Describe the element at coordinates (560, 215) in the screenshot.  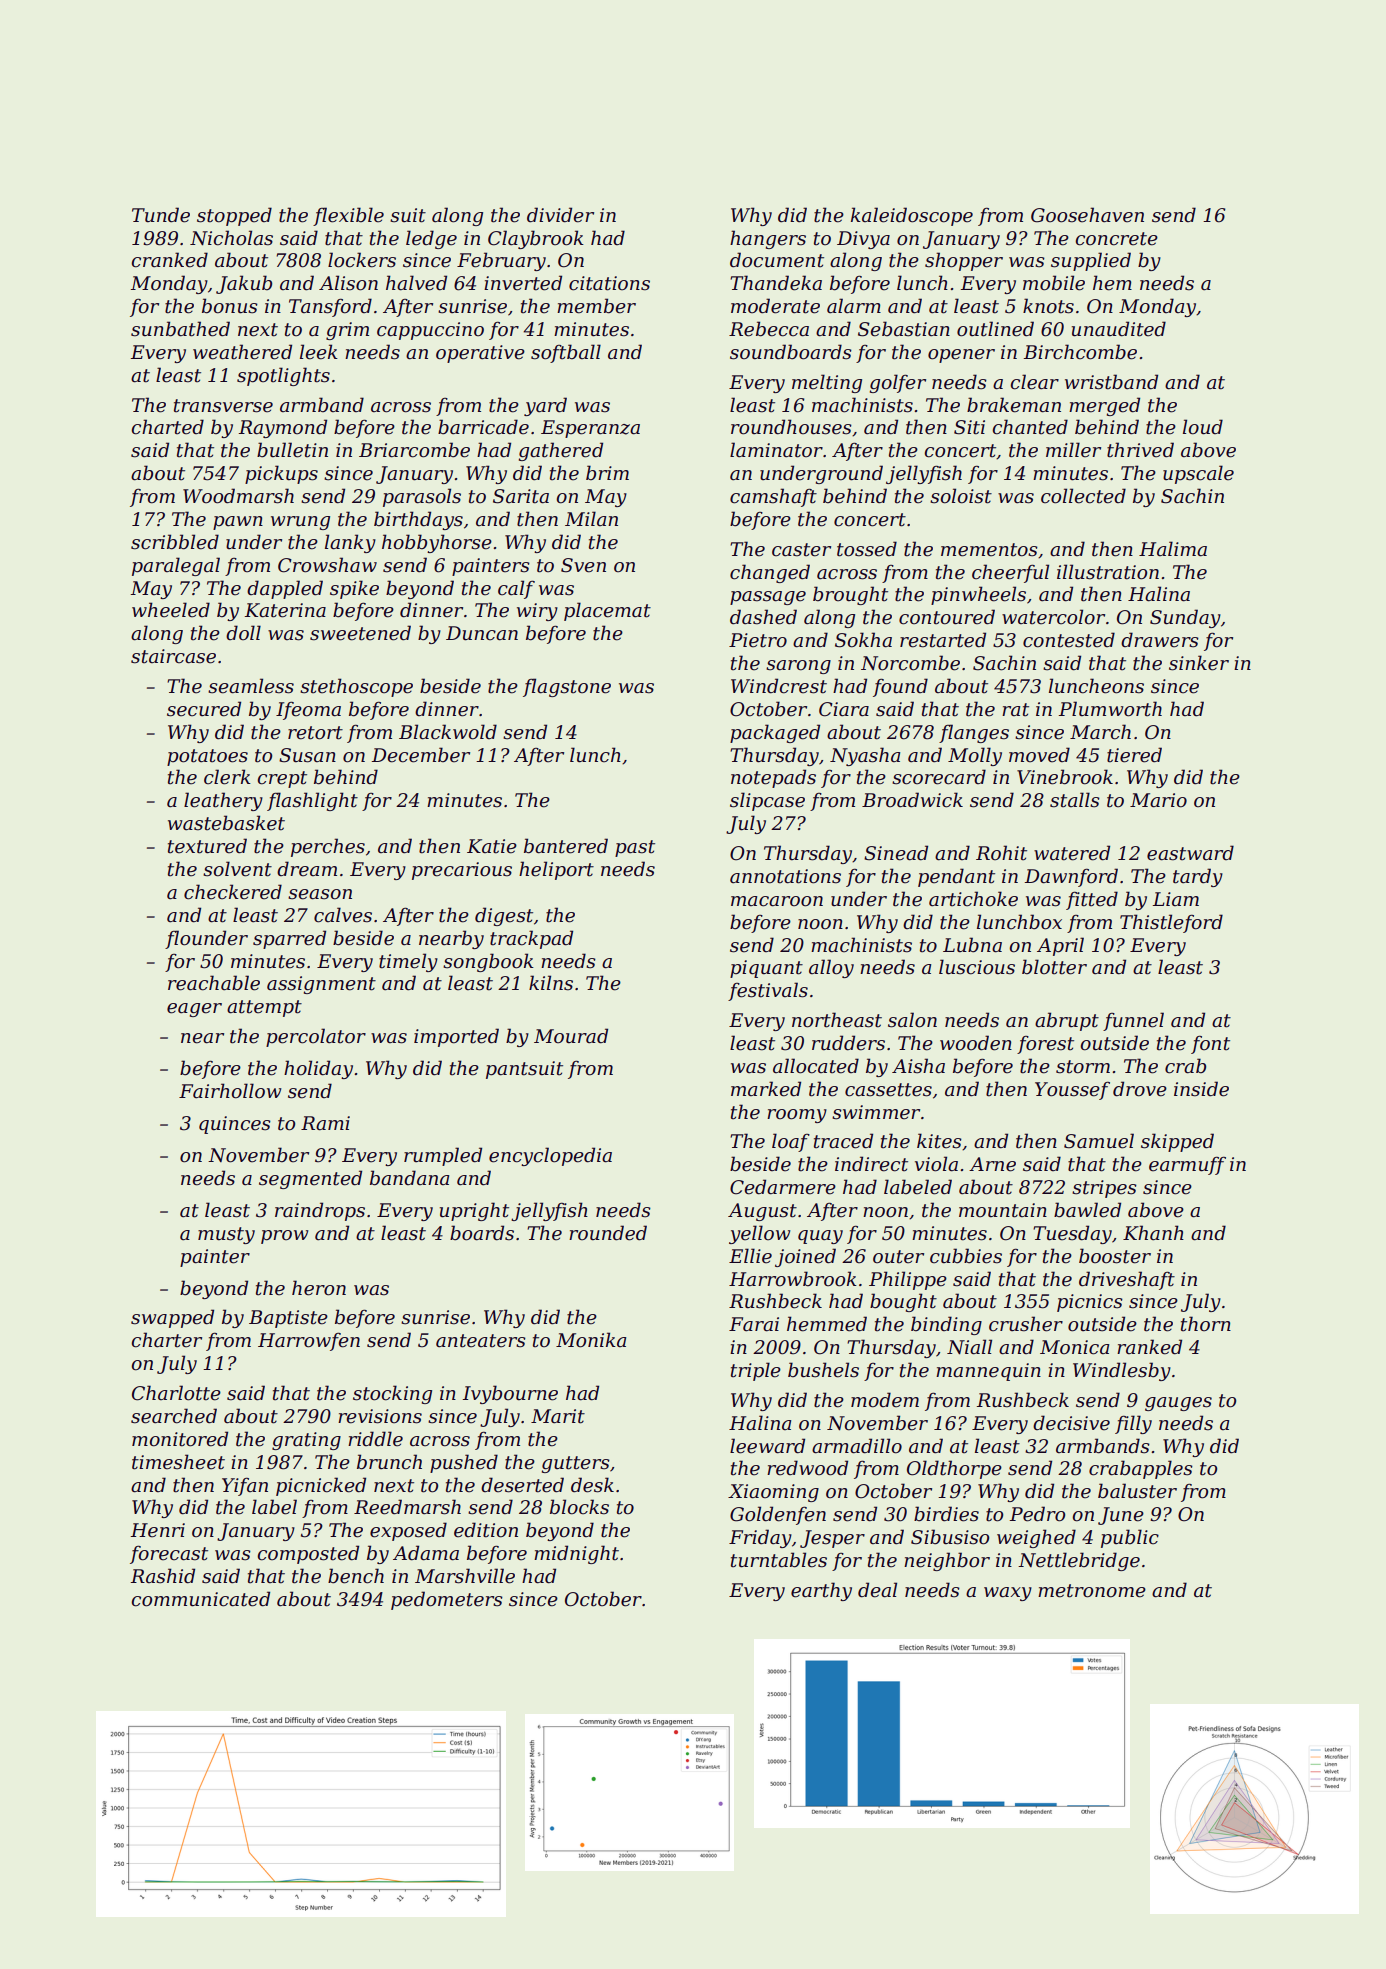
I see `divider` at that location.
